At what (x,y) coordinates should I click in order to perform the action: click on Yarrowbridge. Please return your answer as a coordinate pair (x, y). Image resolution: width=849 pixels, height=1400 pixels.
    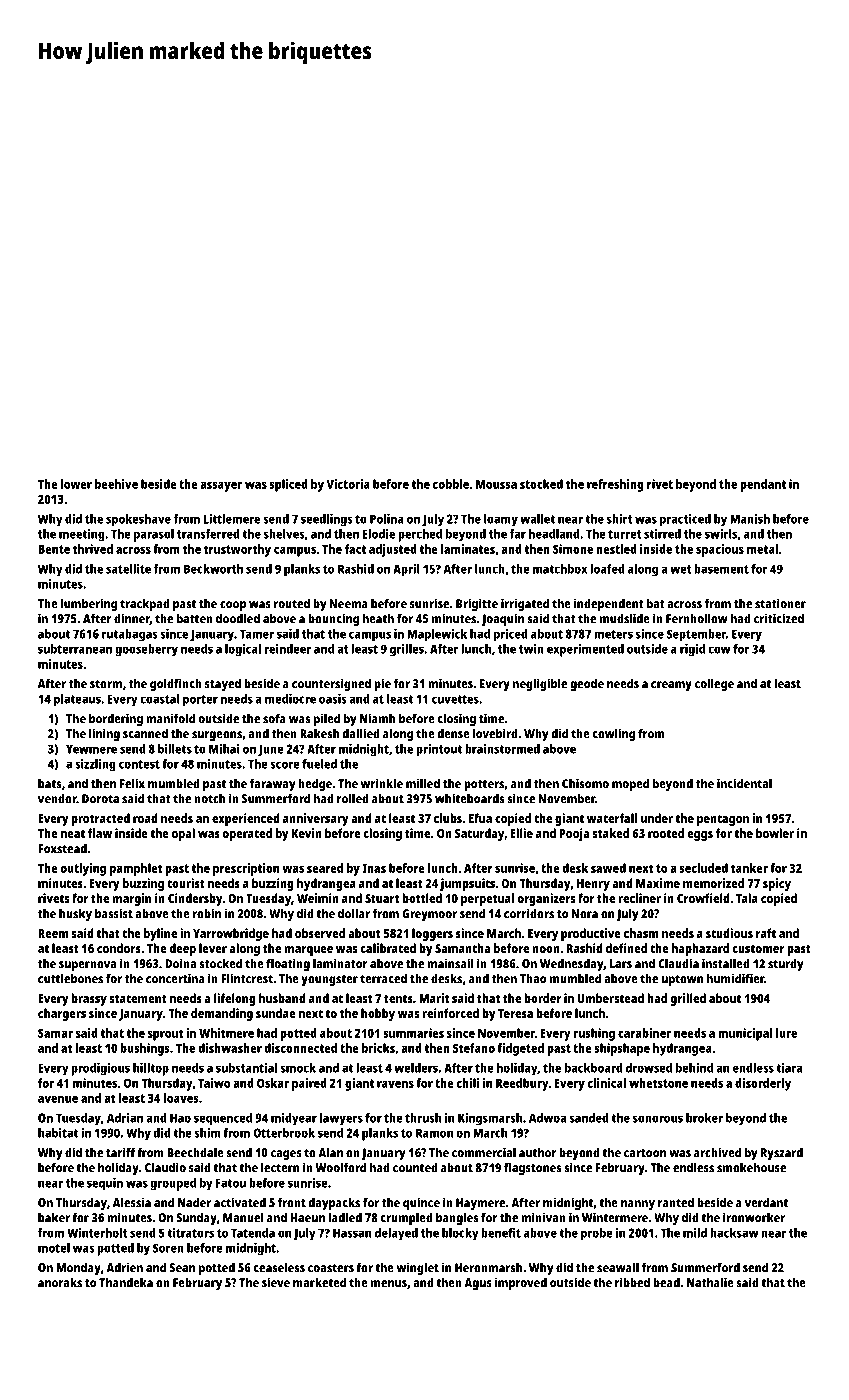
    Looking at the image, I should click on (231, 934).
